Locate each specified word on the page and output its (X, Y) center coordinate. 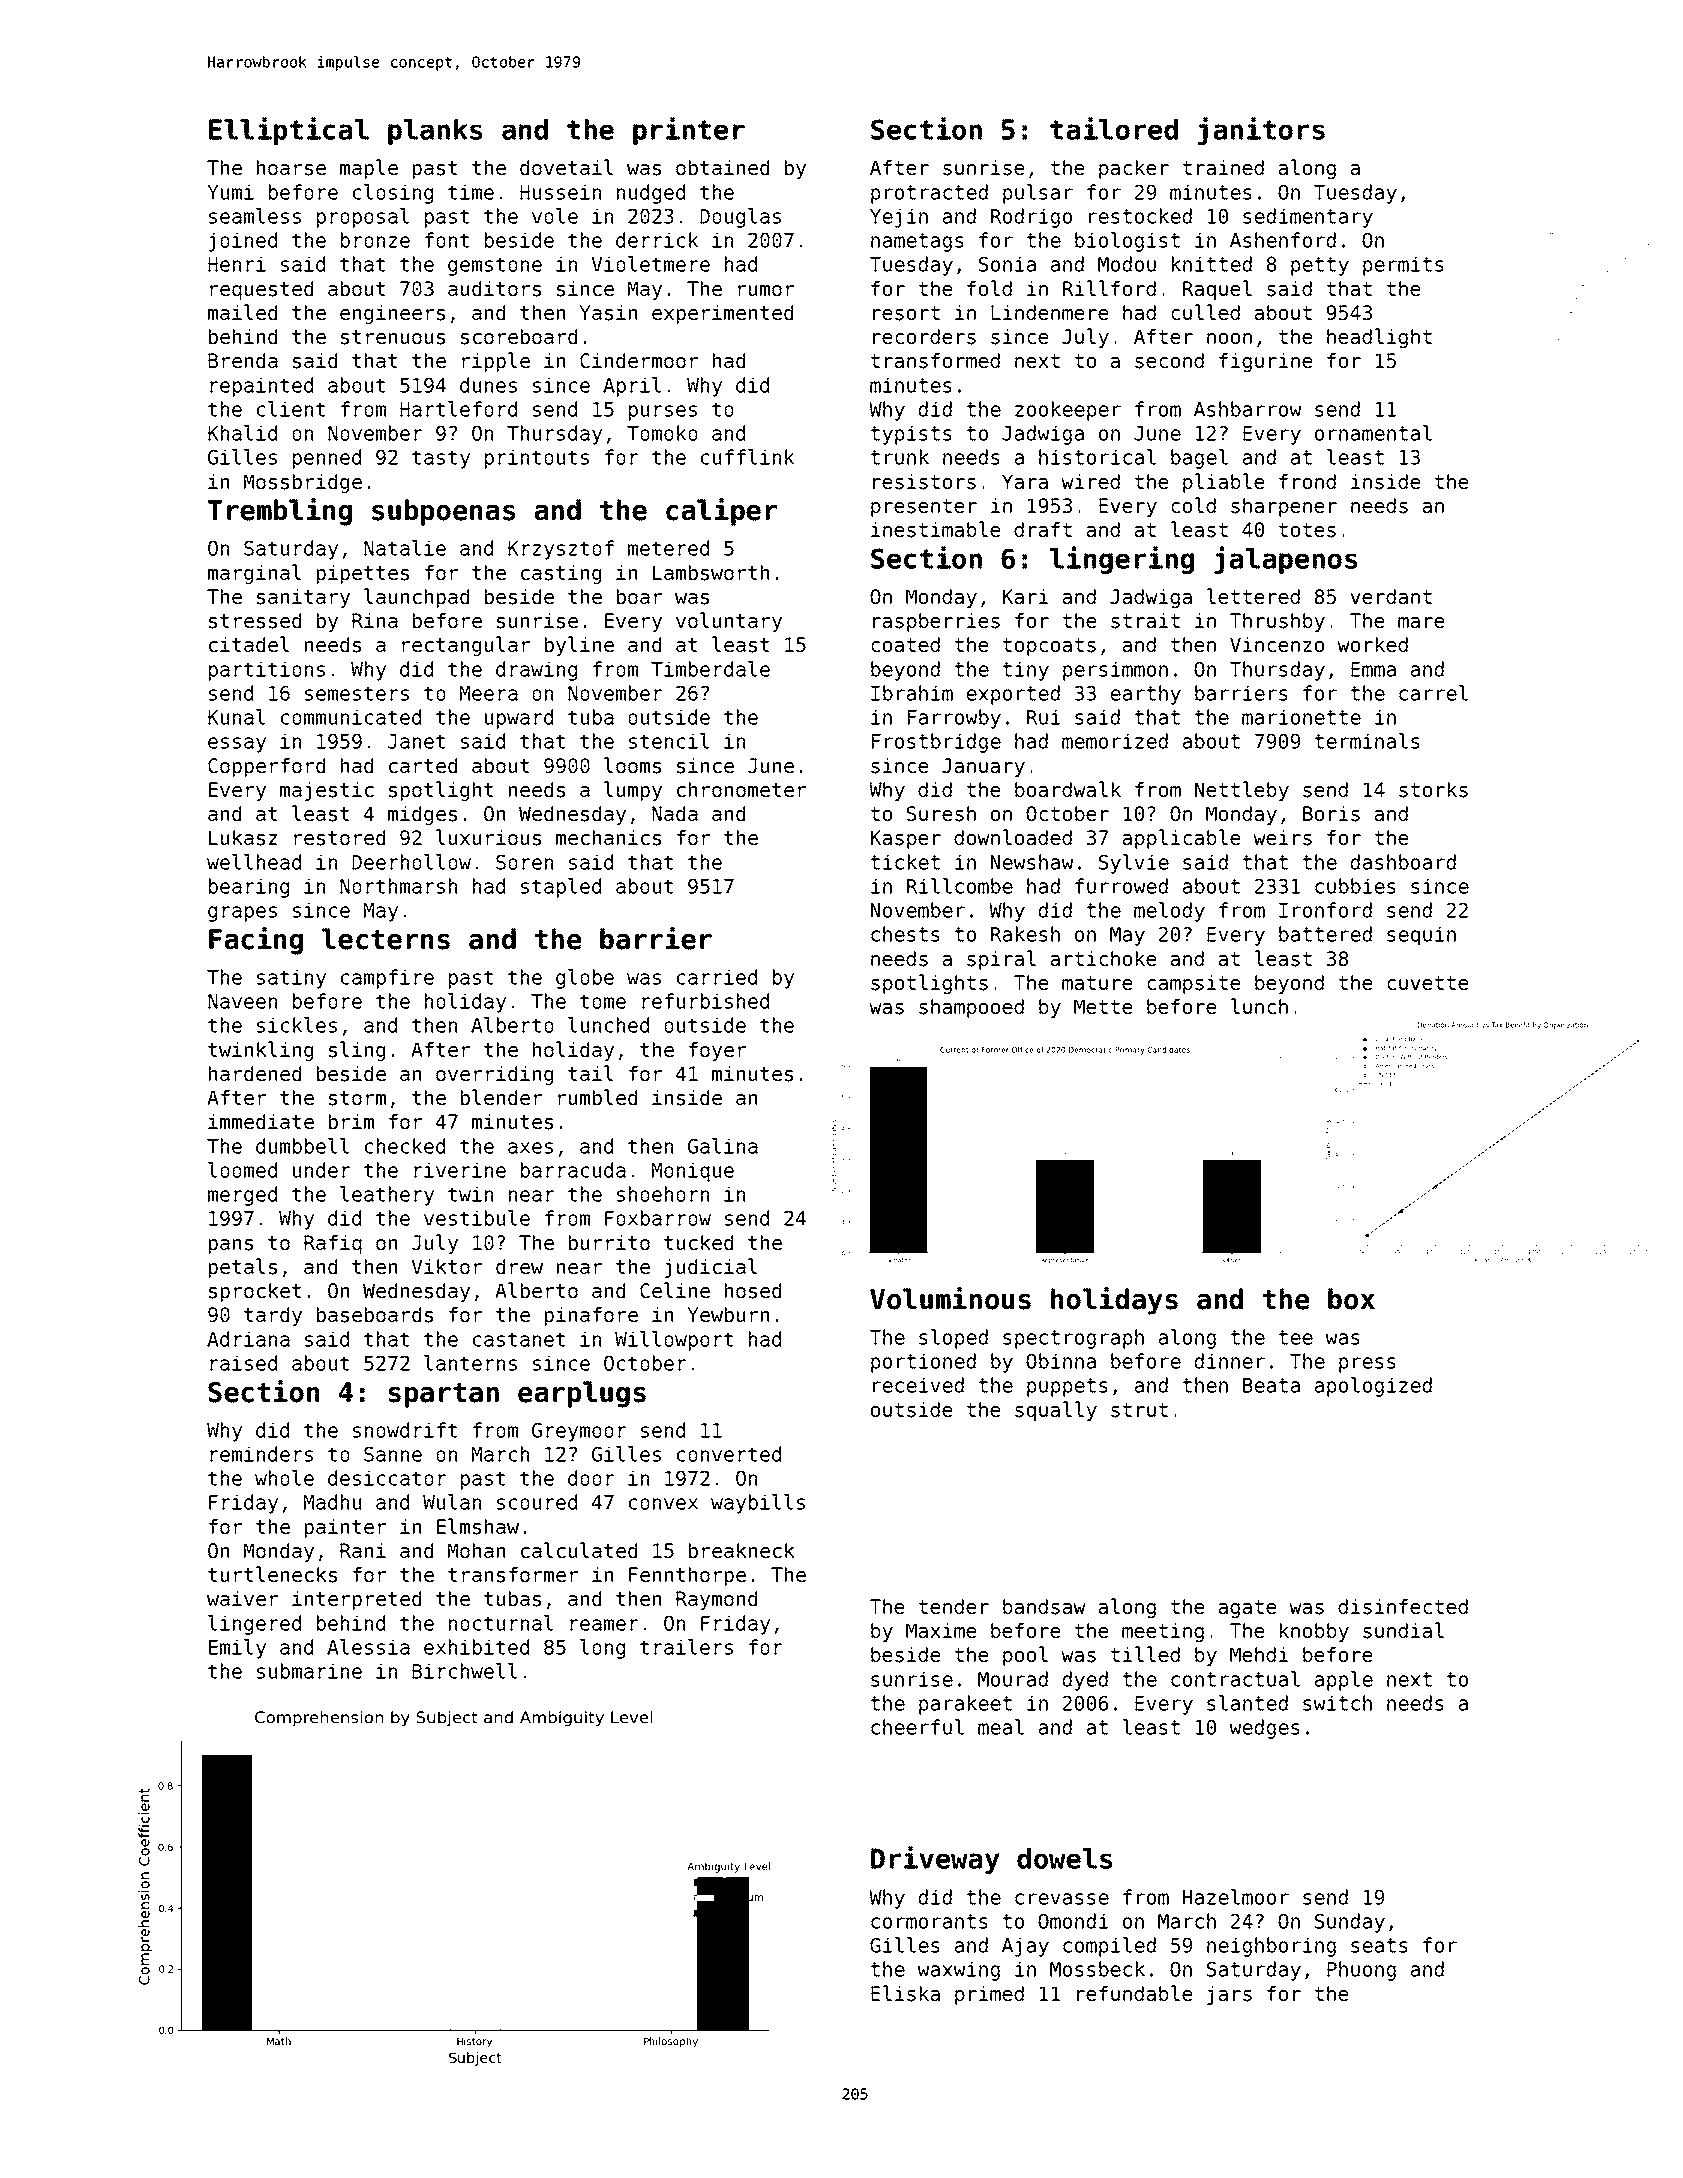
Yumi (231, 192)
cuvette (1428, 983)
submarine (309, 1671)
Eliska (905, 1993)
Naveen (242, 1001)
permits (1403, 266)
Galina (723, 1146)
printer (689, 131)
